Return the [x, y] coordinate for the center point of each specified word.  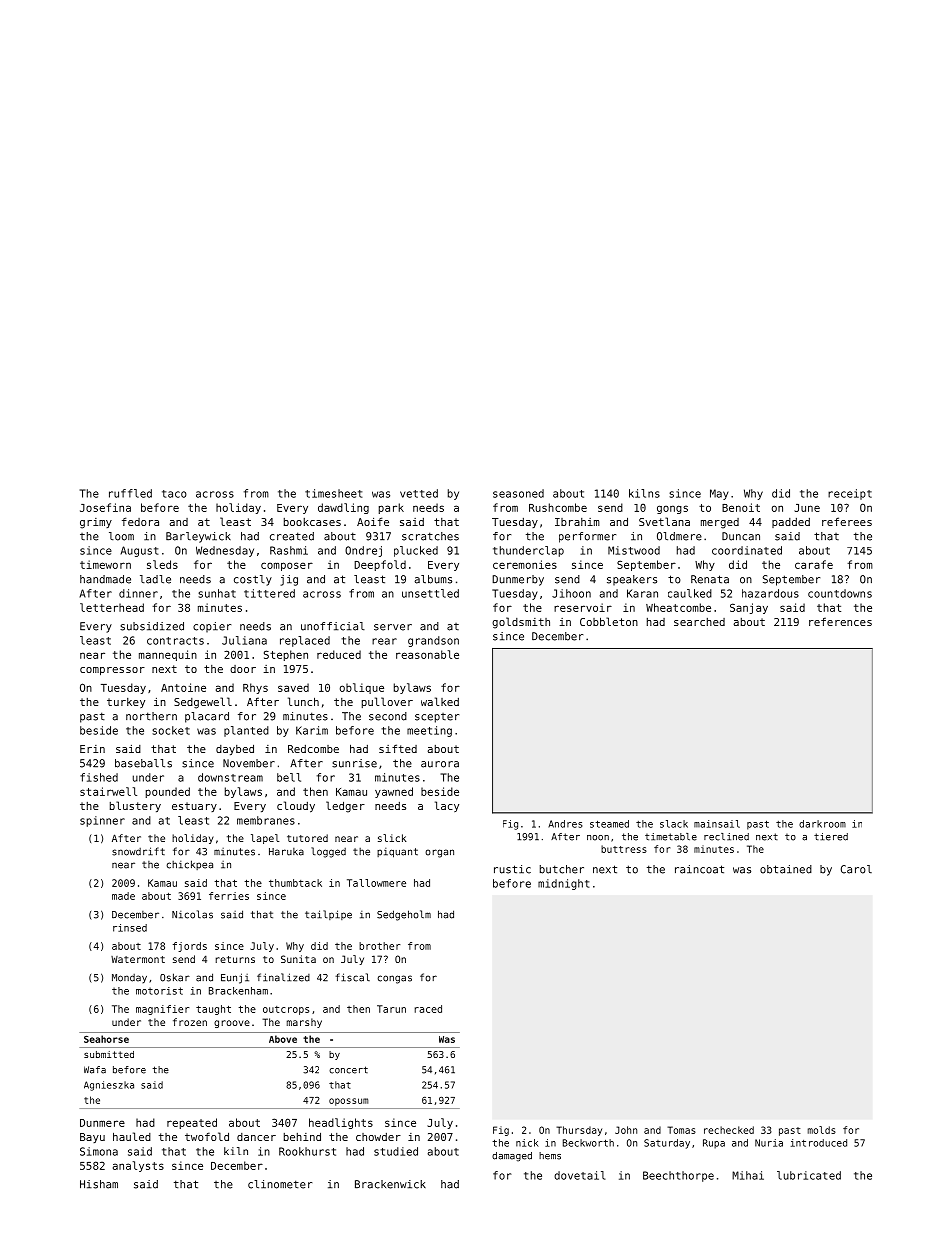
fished [99, 777]
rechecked [729, 1130]
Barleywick [198, 537]
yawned [394, 792]
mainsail [717, 824]
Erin [92, 749]
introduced [819, 1143]
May [719, 494]
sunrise [354, 763]
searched [699, 622]
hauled [132, 1136]
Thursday [579, 1131]
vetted [419, 493]
